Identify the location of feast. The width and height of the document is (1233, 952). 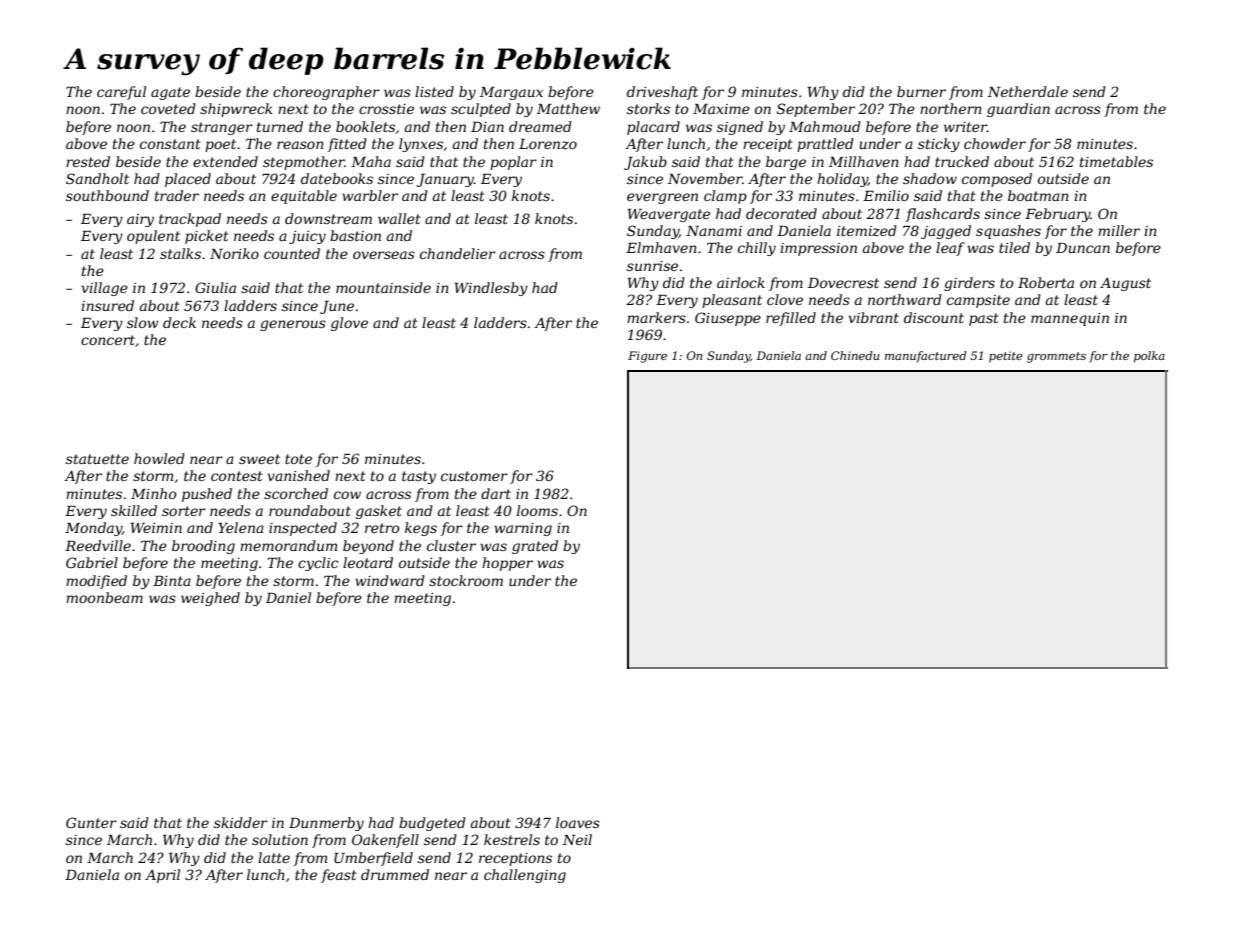
(339, 876).
